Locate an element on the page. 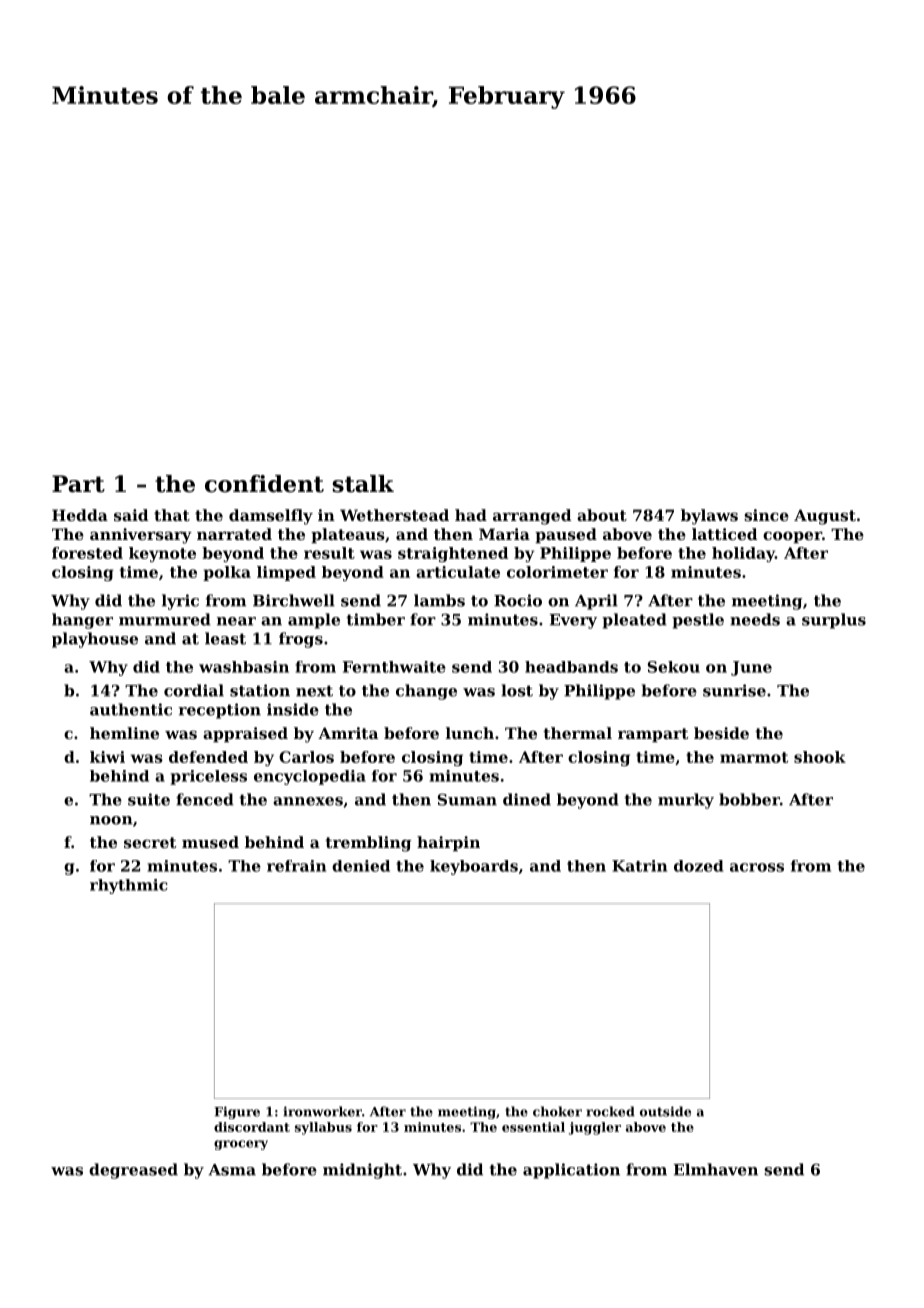 This page has height=1308, width=924. rhythmic is located at coordinates (129, 886).
